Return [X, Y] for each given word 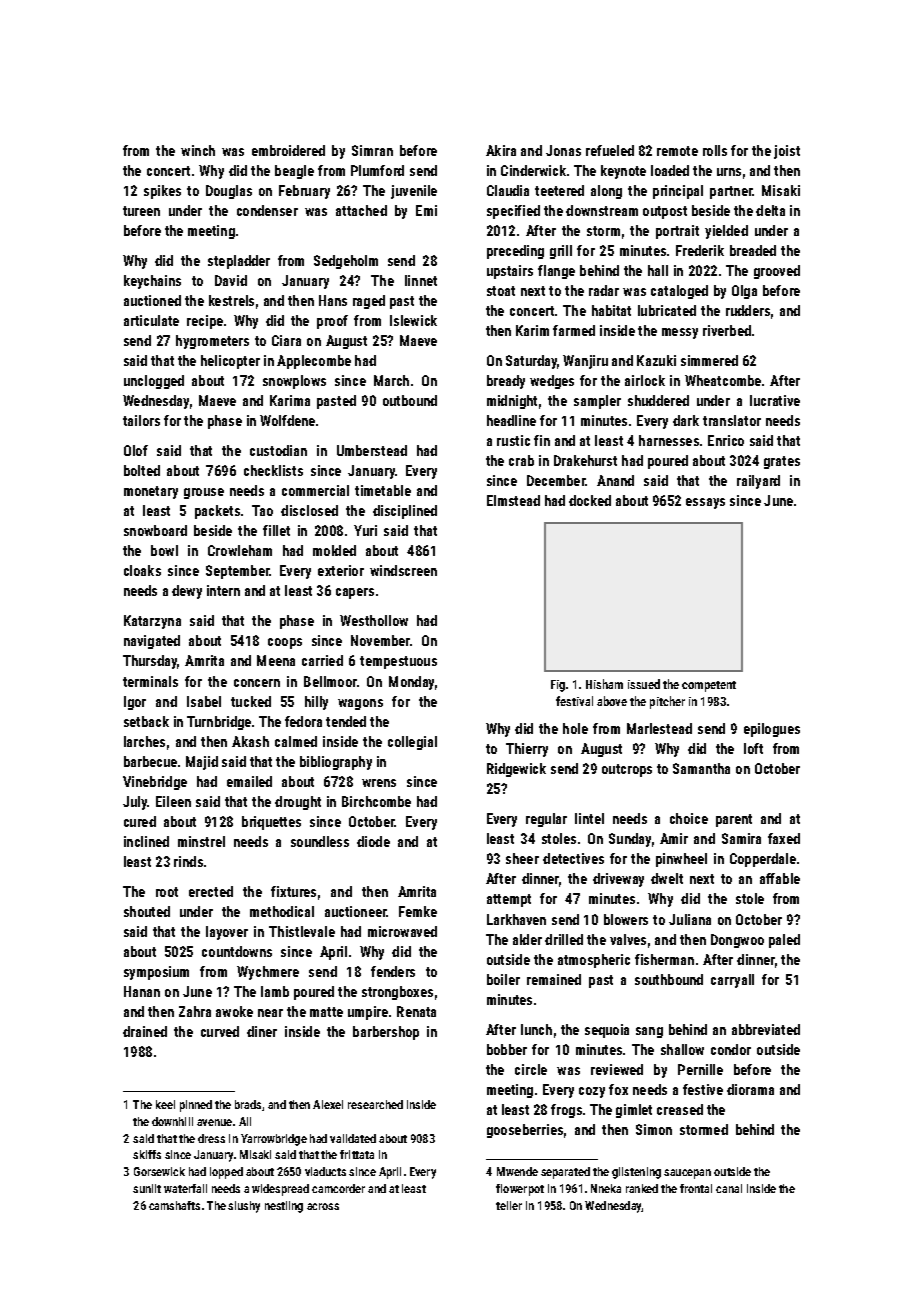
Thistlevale [302, 931]
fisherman [664, 959]
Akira [501, 150]
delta [770, 210]
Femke [418, 911]
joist [787, 152]
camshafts [174, 1205]
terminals [150, 681]
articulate [151, 320]
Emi [426, 210]
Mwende [517, 1171]
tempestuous [398, 662]
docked [590, 500]
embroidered [288, 150]
